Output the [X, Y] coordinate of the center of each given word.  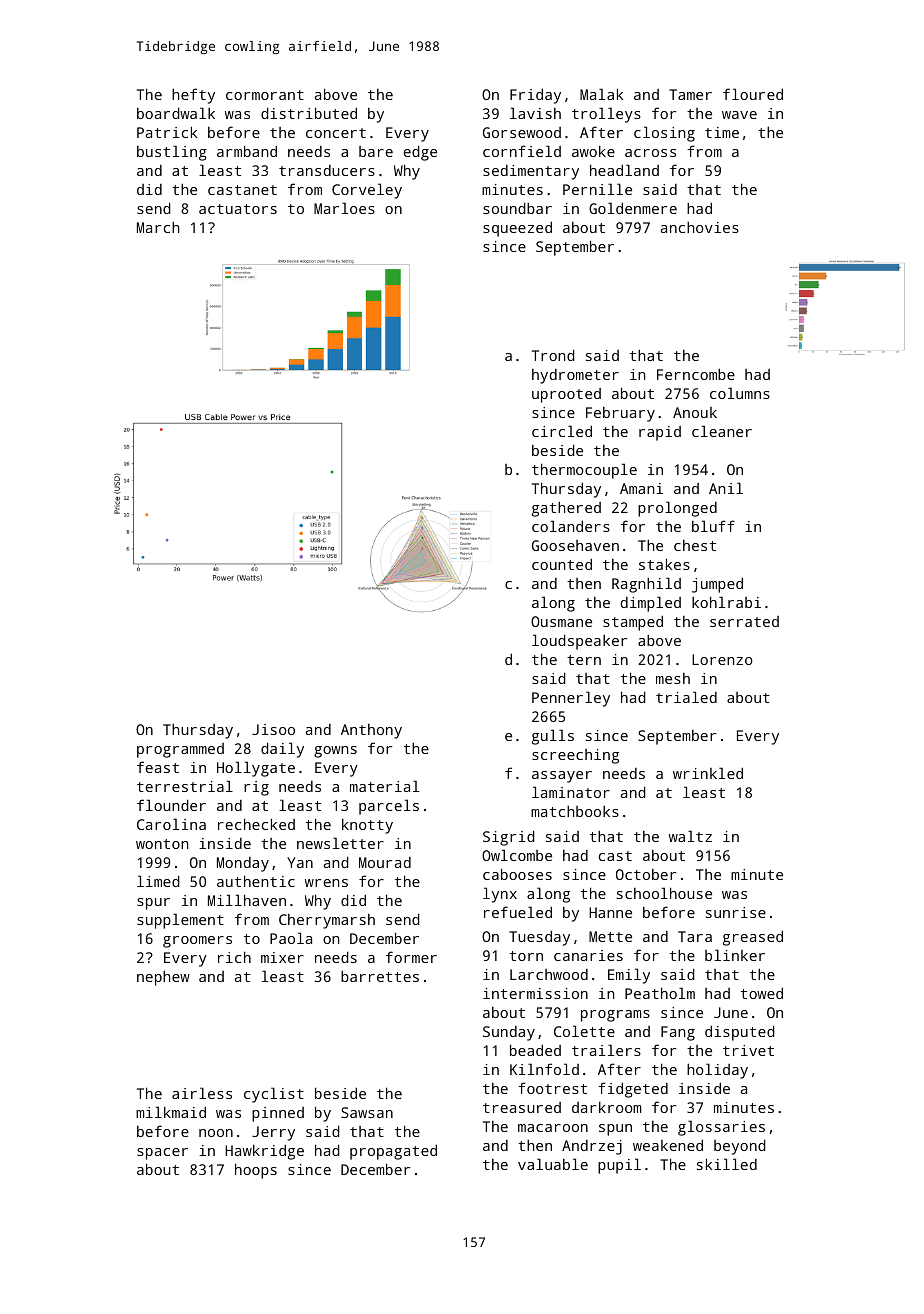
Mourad [385, 862]
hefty [193, 96]
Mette [610, 936]
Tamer [690, 94]
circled [562, 431]
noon [216, 1133]
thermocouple [584, 471]
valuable [553, 1164]
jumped [717, 585]
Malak [602, 94]
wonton [162, 844]
